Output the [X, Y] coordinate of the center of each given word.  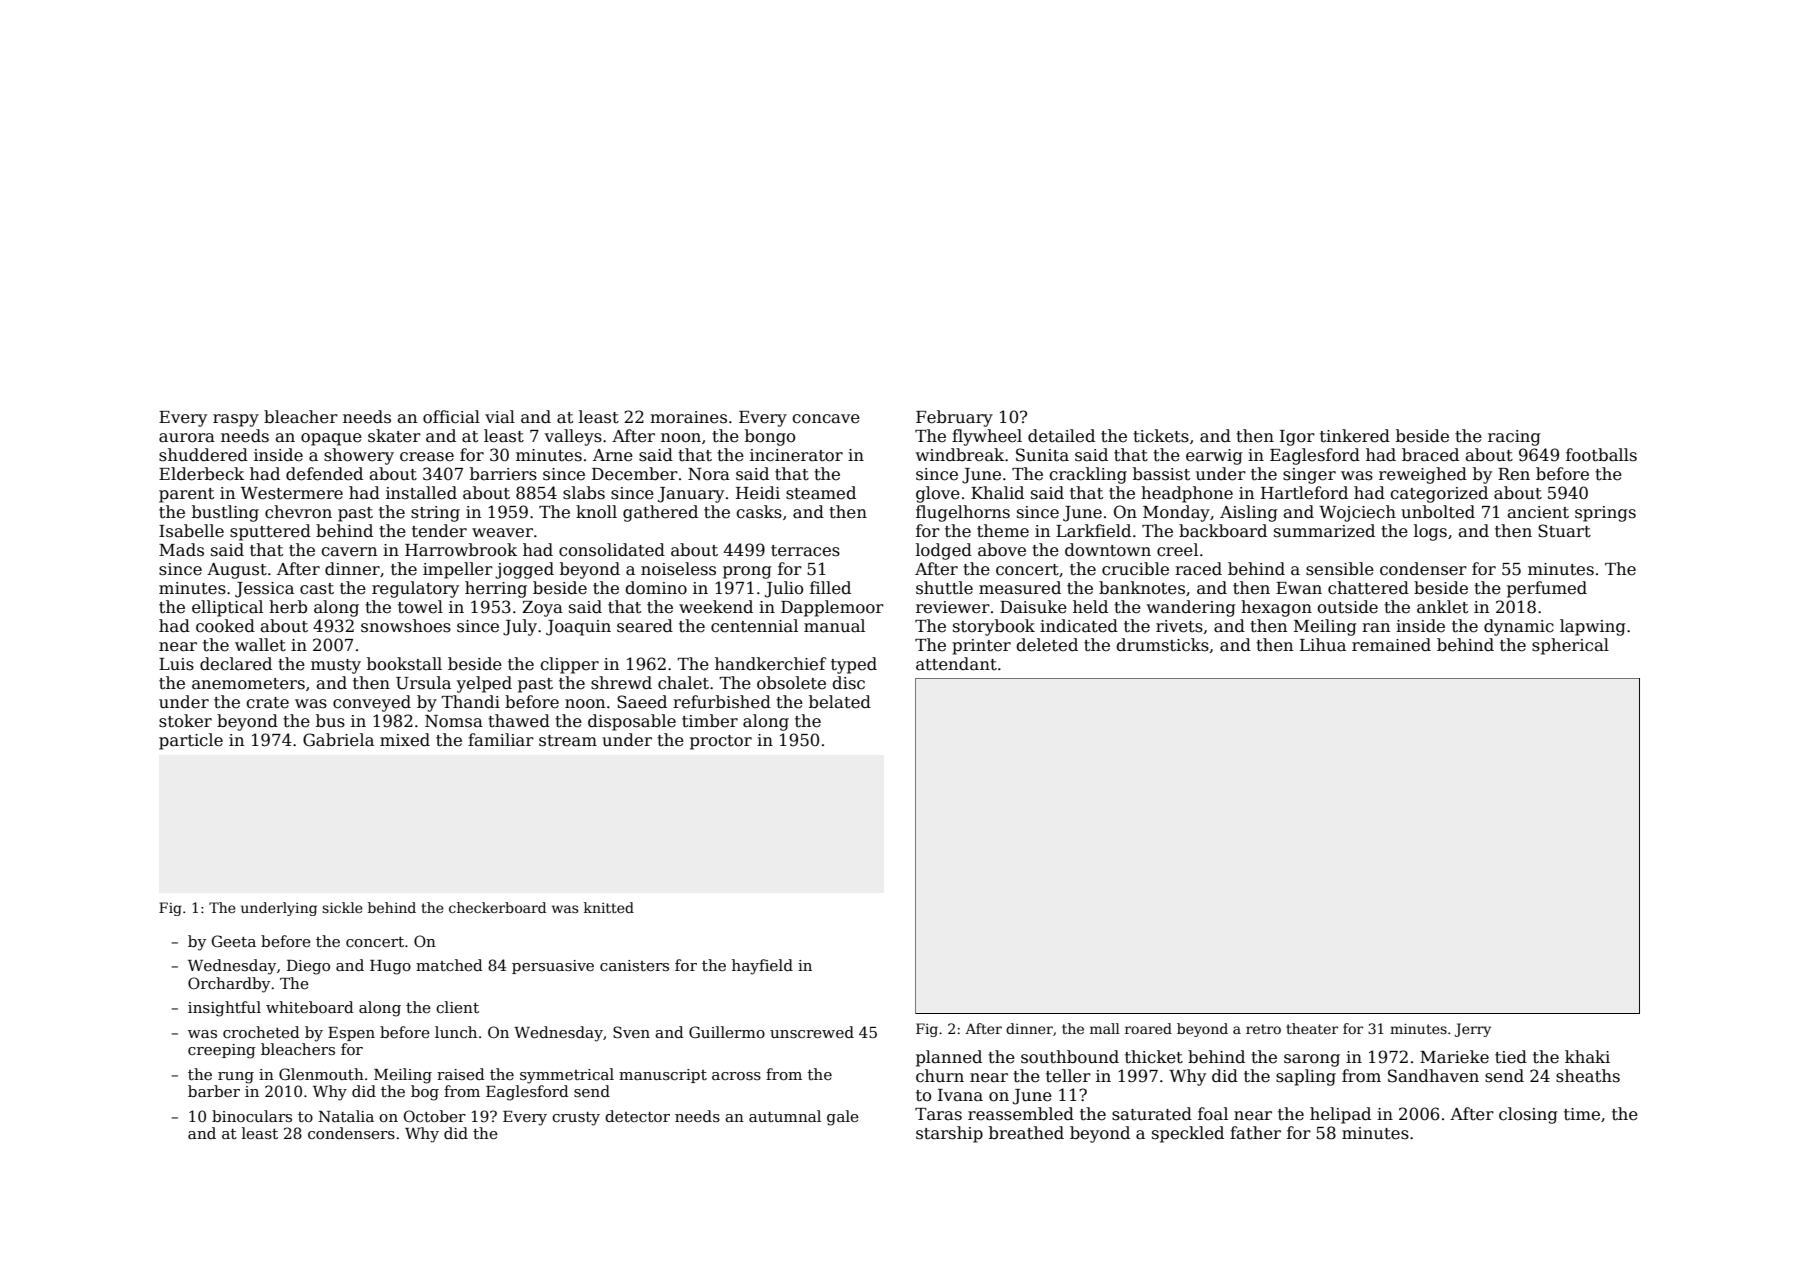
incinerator [796, 455]
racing [1514, 438]
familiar [501, 740]
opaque [331, 439]
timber [710, 721]
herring [496, 589]
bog [425, 1093]
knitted [609, 907]
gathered [660, 513]
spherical [1570, 646]
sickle [342, 907]
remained [1391, 645]
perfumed [1547, 589]
